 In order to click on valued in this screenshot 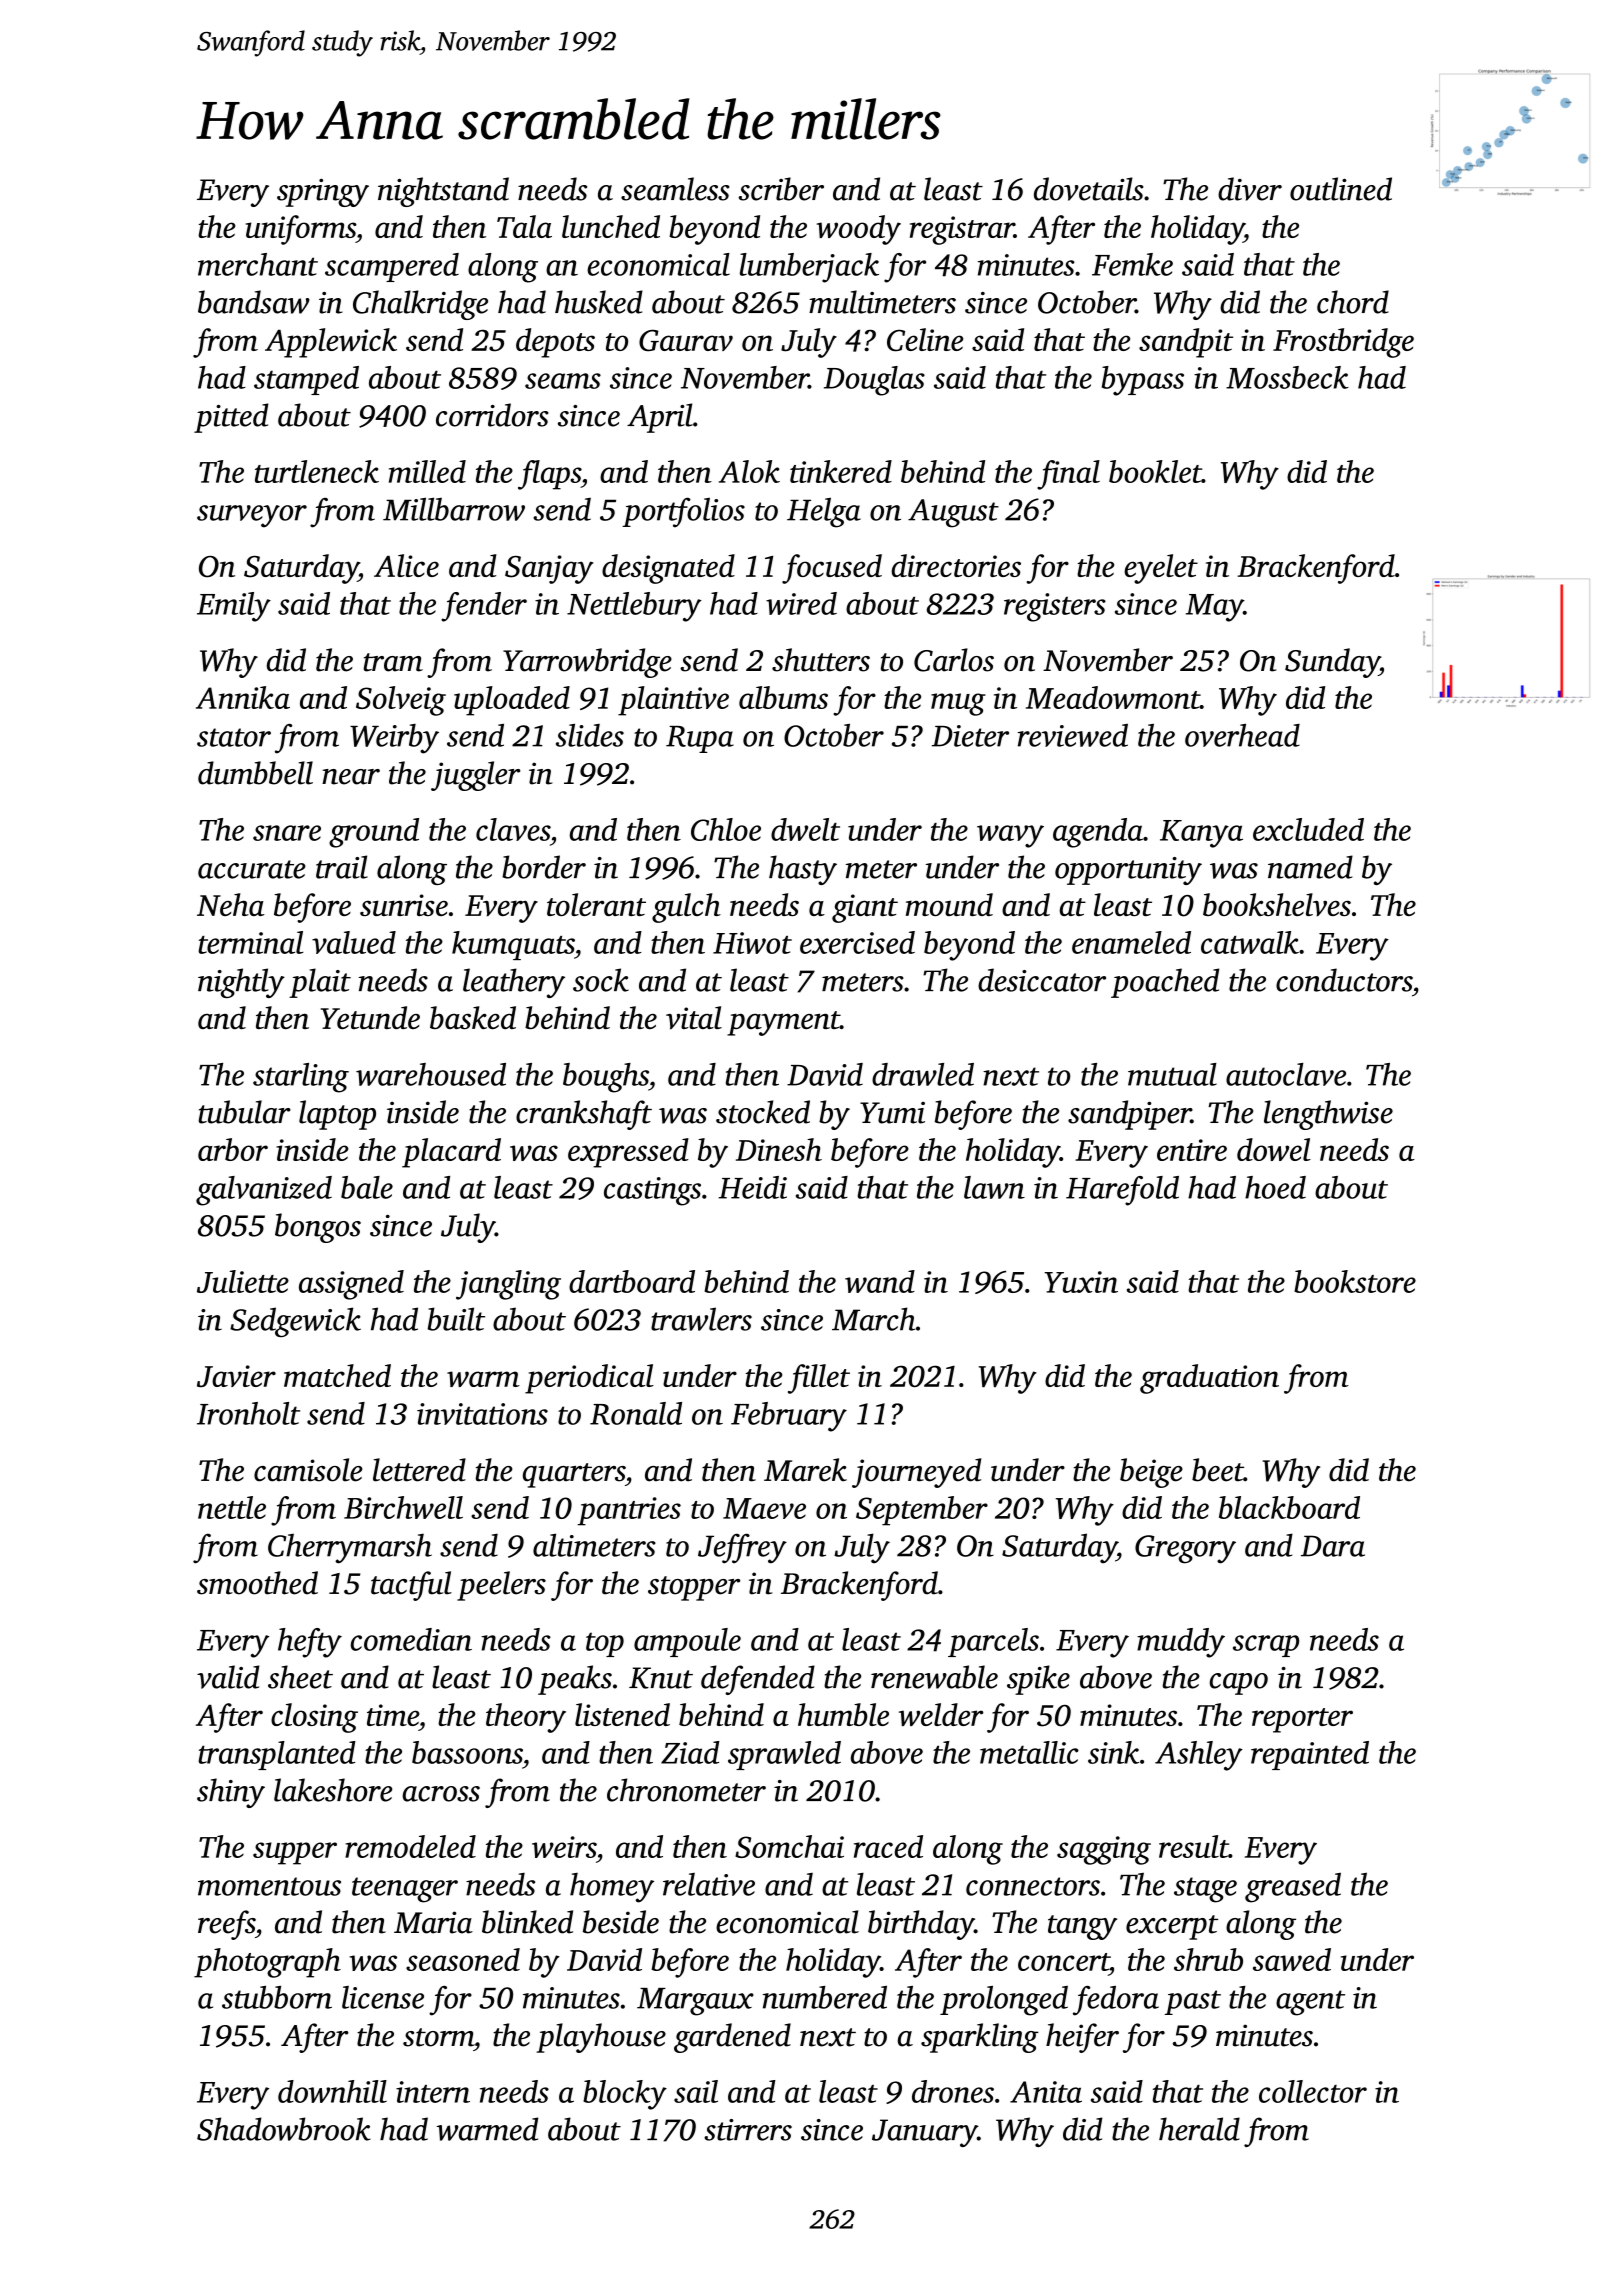, I will do `click(354, 942)`.
